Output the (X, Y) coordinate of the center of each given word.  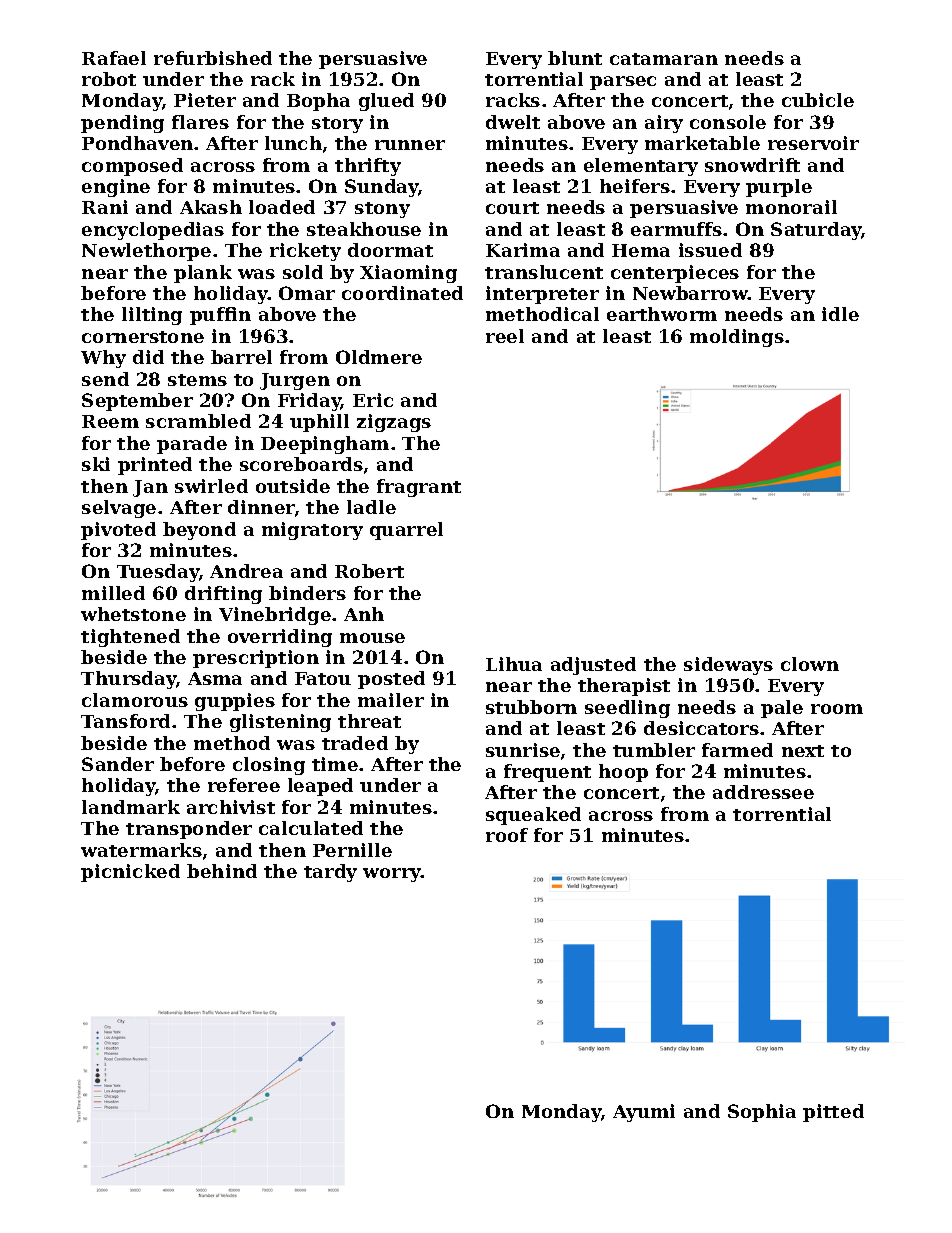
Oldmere (379, 357)
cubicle (818, 100)
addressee (763, 792)
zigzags (394, 423)
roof (507, 835)
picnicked (130, 873)
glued (386, 102)
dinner (261, 507)
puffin (220, 316)
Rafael (114, 58)
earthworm (662, 314)
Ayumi (644, 1113)
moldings (737, 338)
